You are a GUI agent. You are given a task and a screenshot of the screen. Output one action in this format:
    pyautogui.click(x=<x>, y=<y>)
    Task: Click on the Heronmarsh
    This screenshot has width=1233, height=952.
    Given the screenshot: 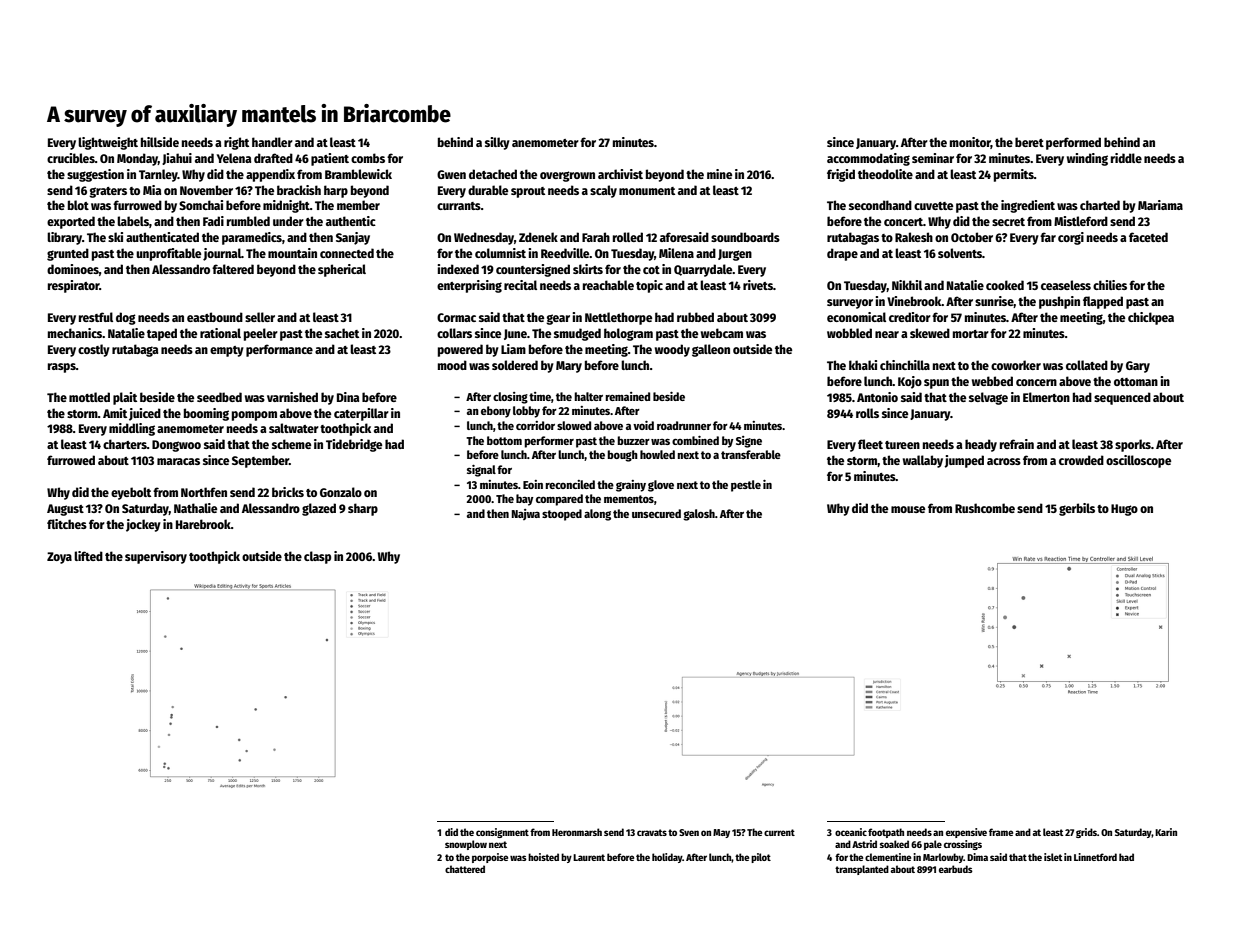 What is the action you would take?
    pyautogui.click(x=577, y=832)
